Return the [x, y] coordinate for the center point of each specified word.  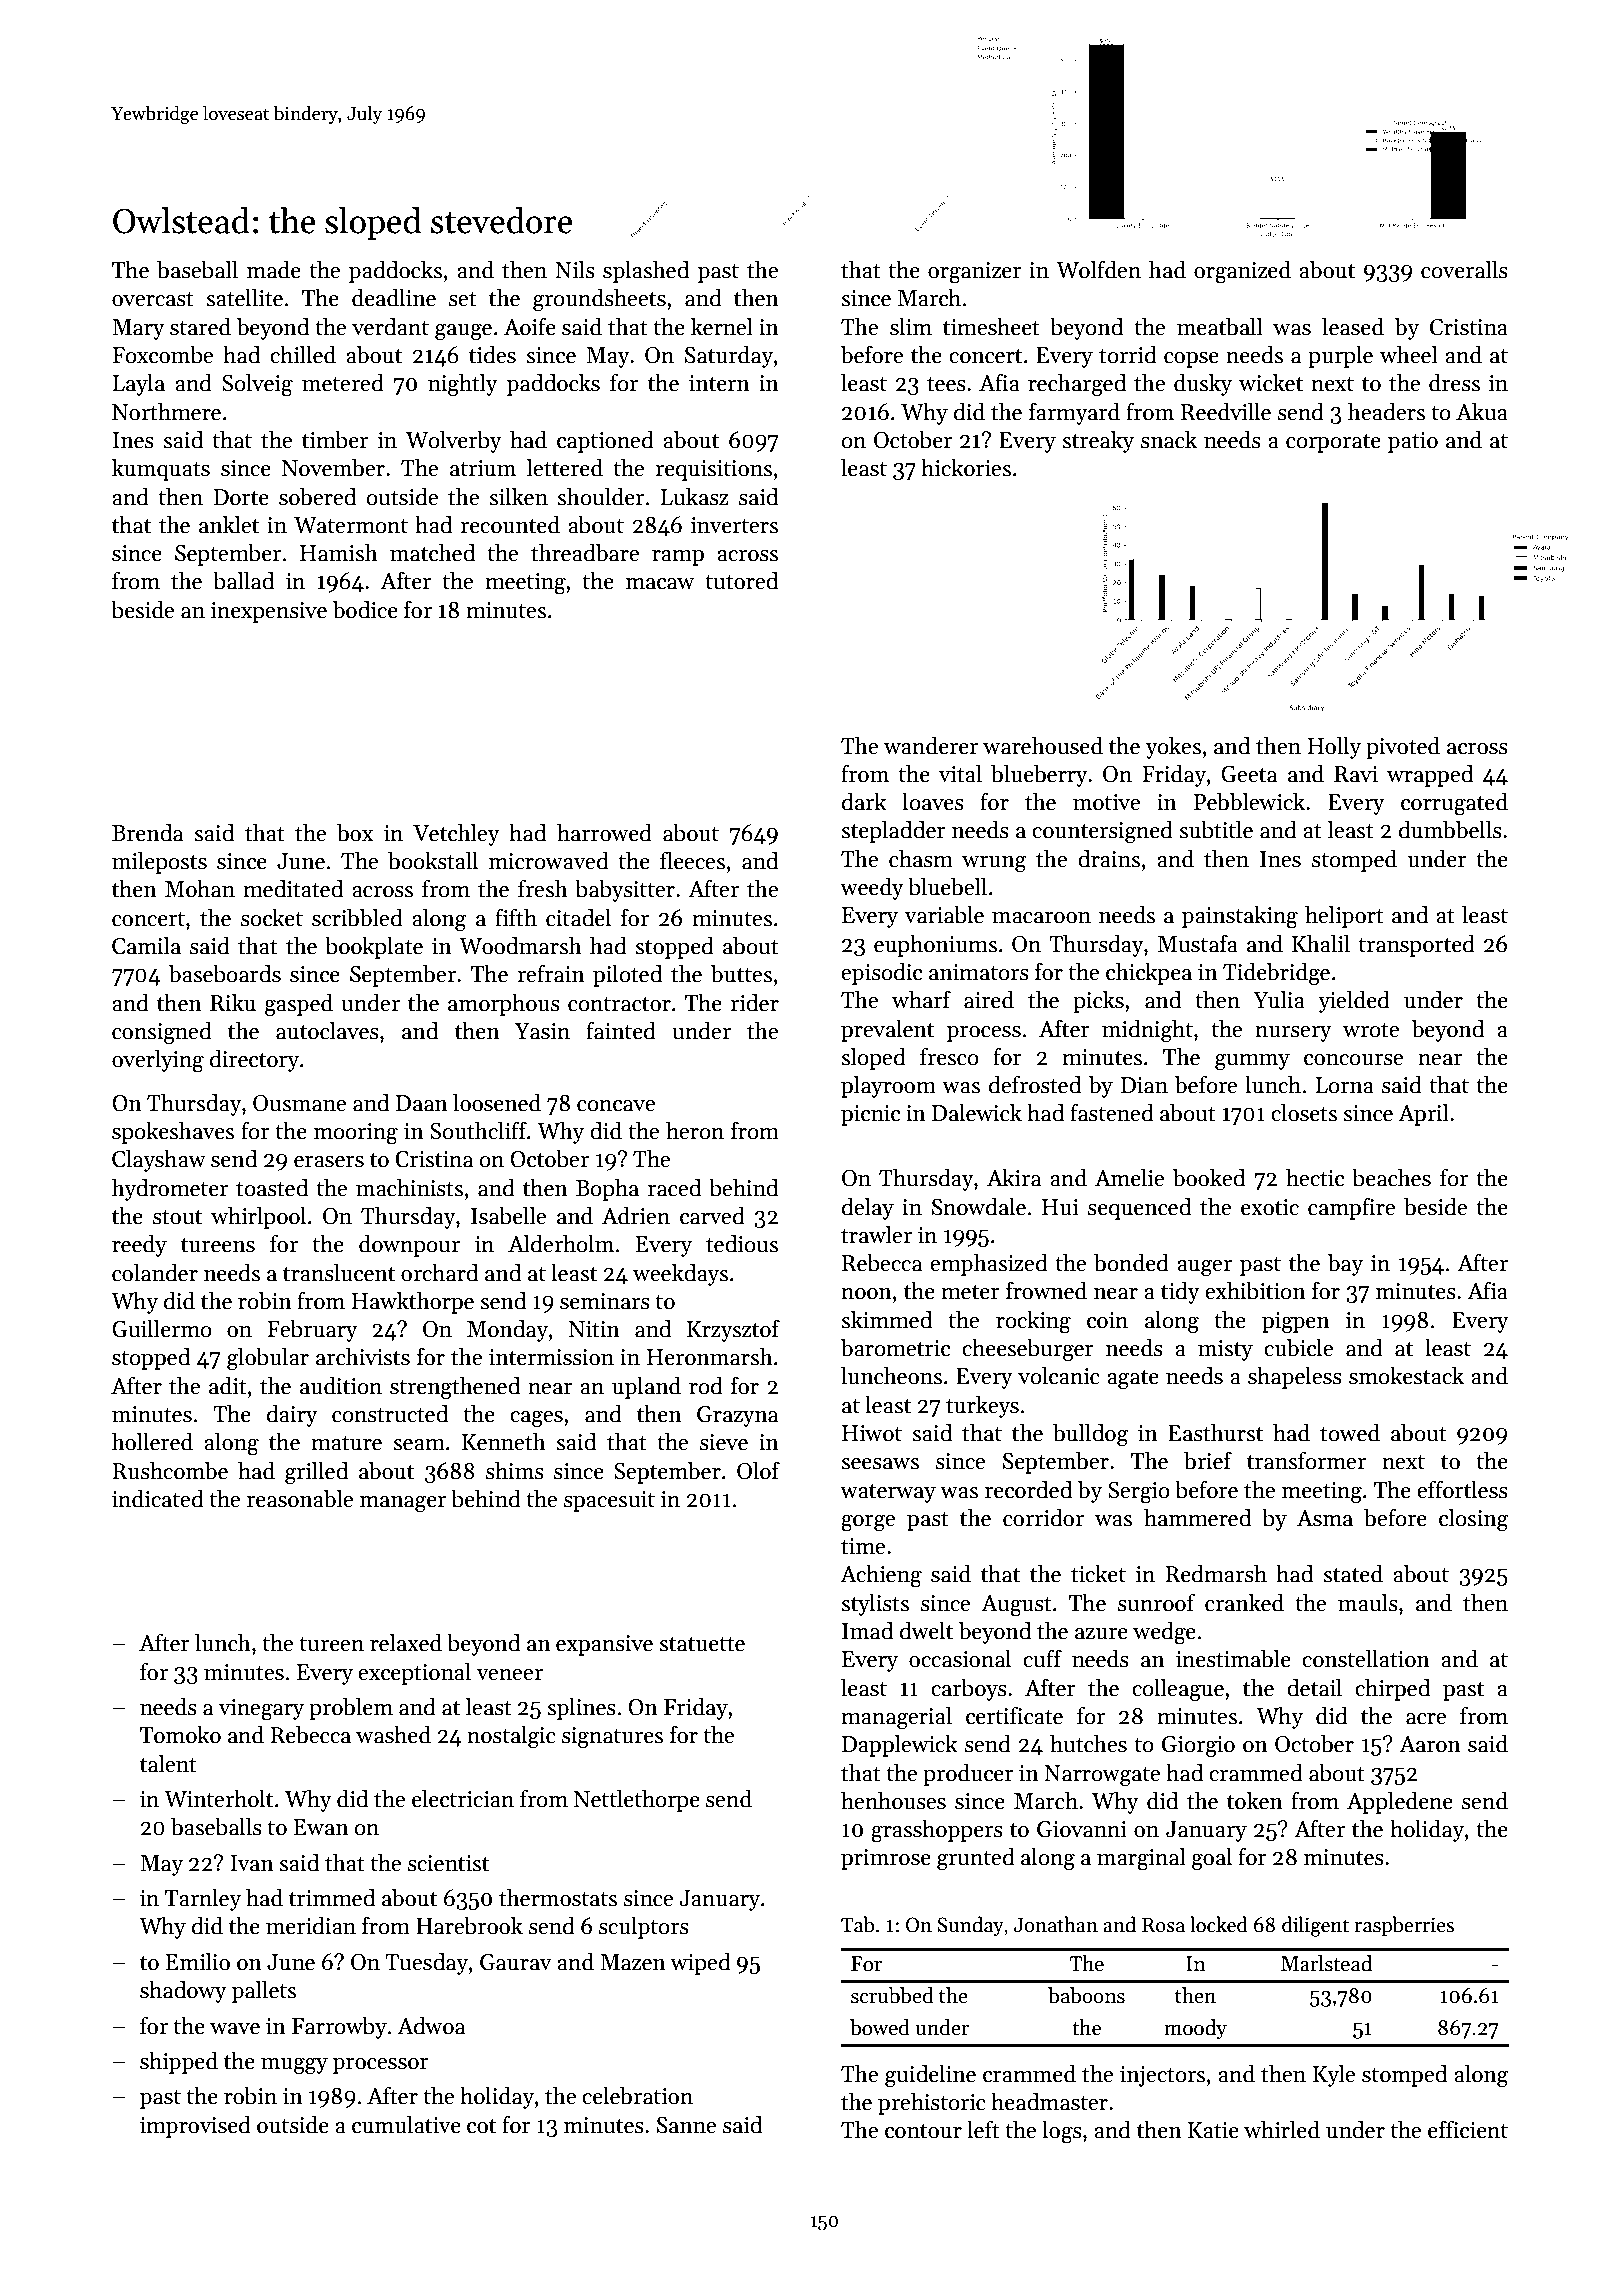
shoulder [600, 497]
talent [168, 1764]
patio [1413, 442]
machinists [409, 1188]
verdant [390, 327]
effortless [1462, 1490]
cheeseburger [1028, 1350]
